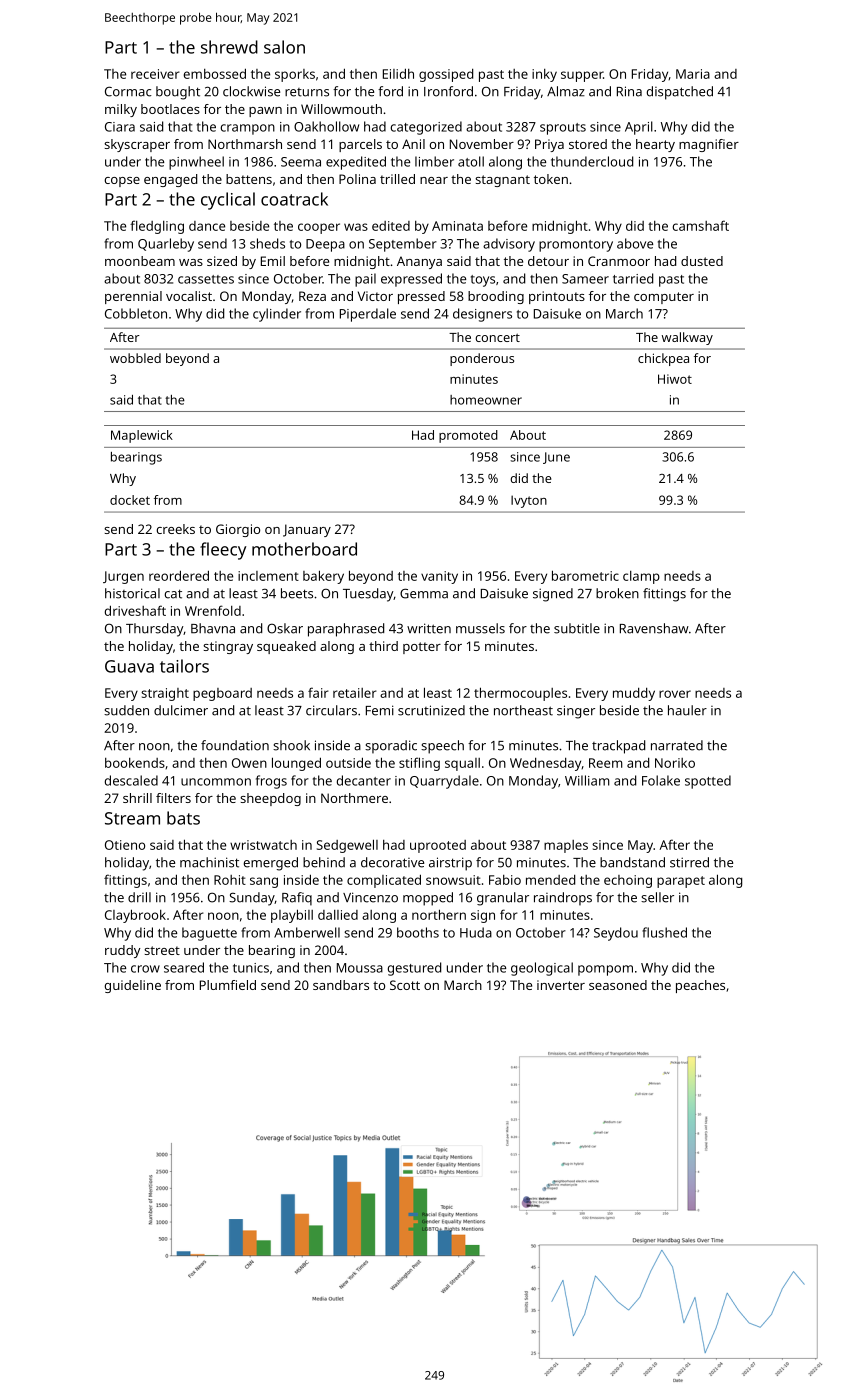  What do you see at coordinates (375, 296) in the page?
I see `Victor` at bounding box center [375, 296].
